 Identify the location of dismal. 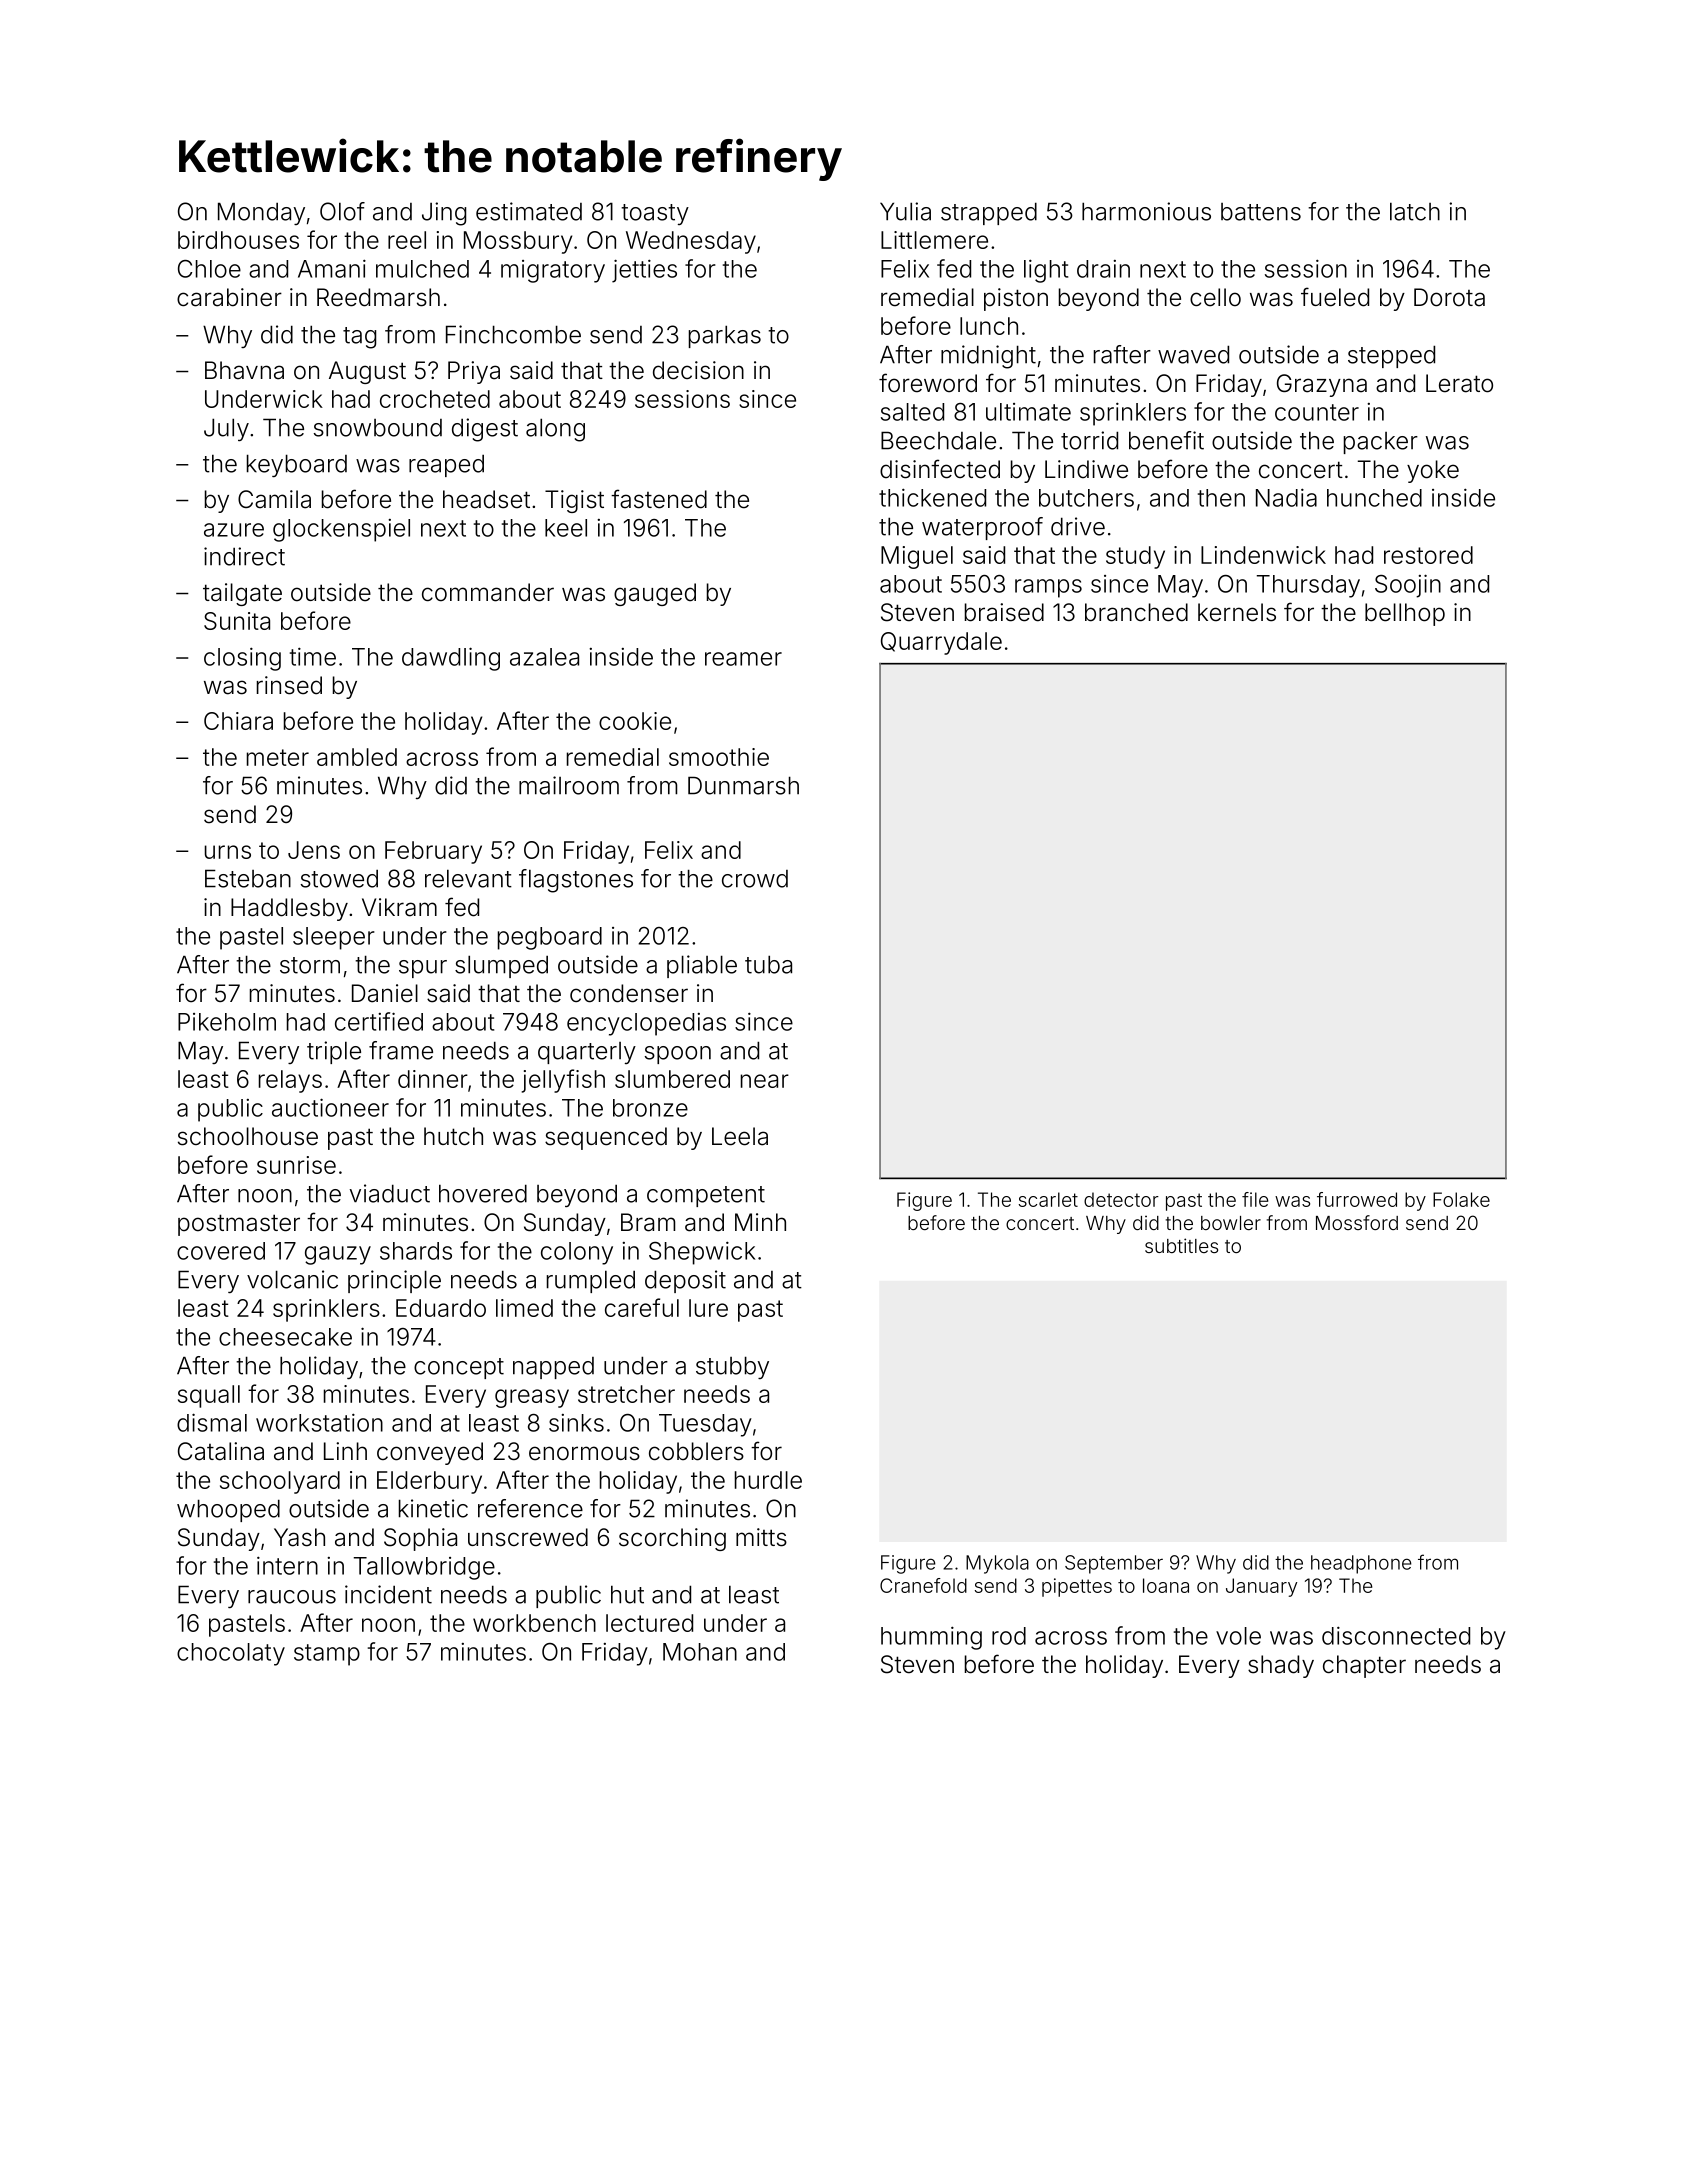
(212, 1422).
